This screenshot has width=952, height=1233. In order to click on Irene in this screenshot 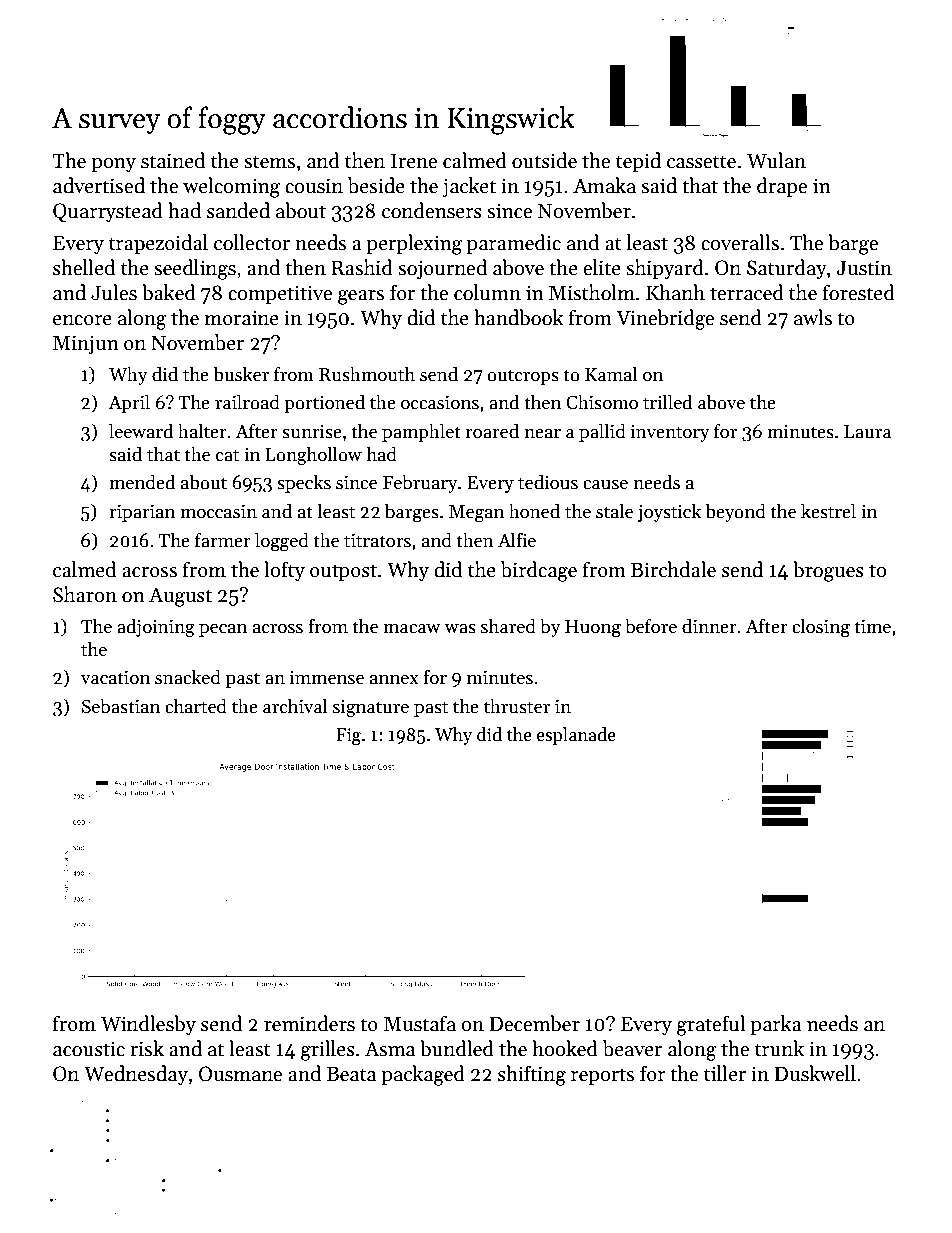, I will do `click(414, 161)`.
